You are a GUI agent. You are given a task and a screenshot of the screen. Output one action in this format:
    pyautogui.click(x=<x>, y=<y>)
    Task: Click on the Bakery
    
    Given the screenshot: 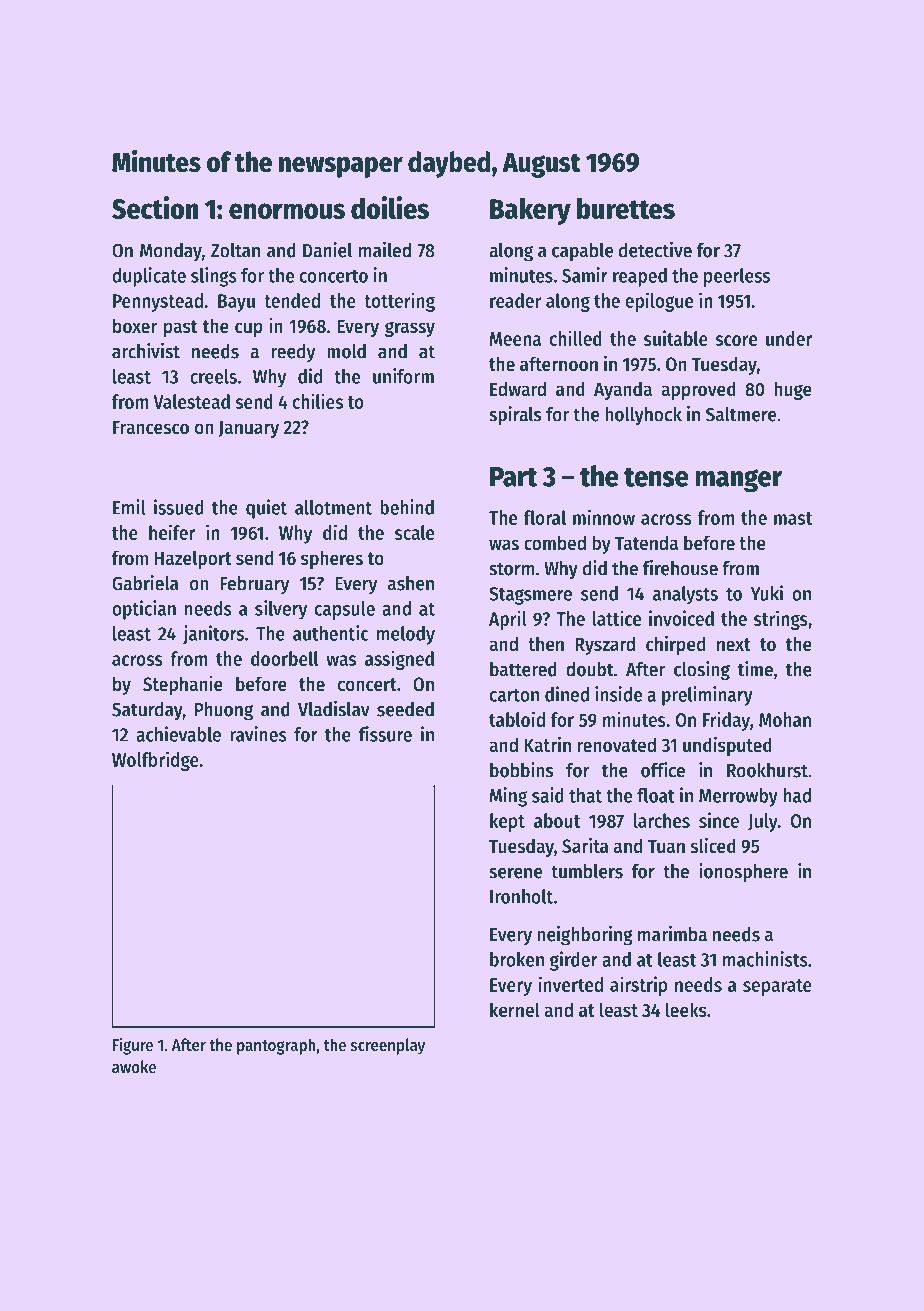 What is the action you would take?
    pyautogui.click(x=530, y=211)
